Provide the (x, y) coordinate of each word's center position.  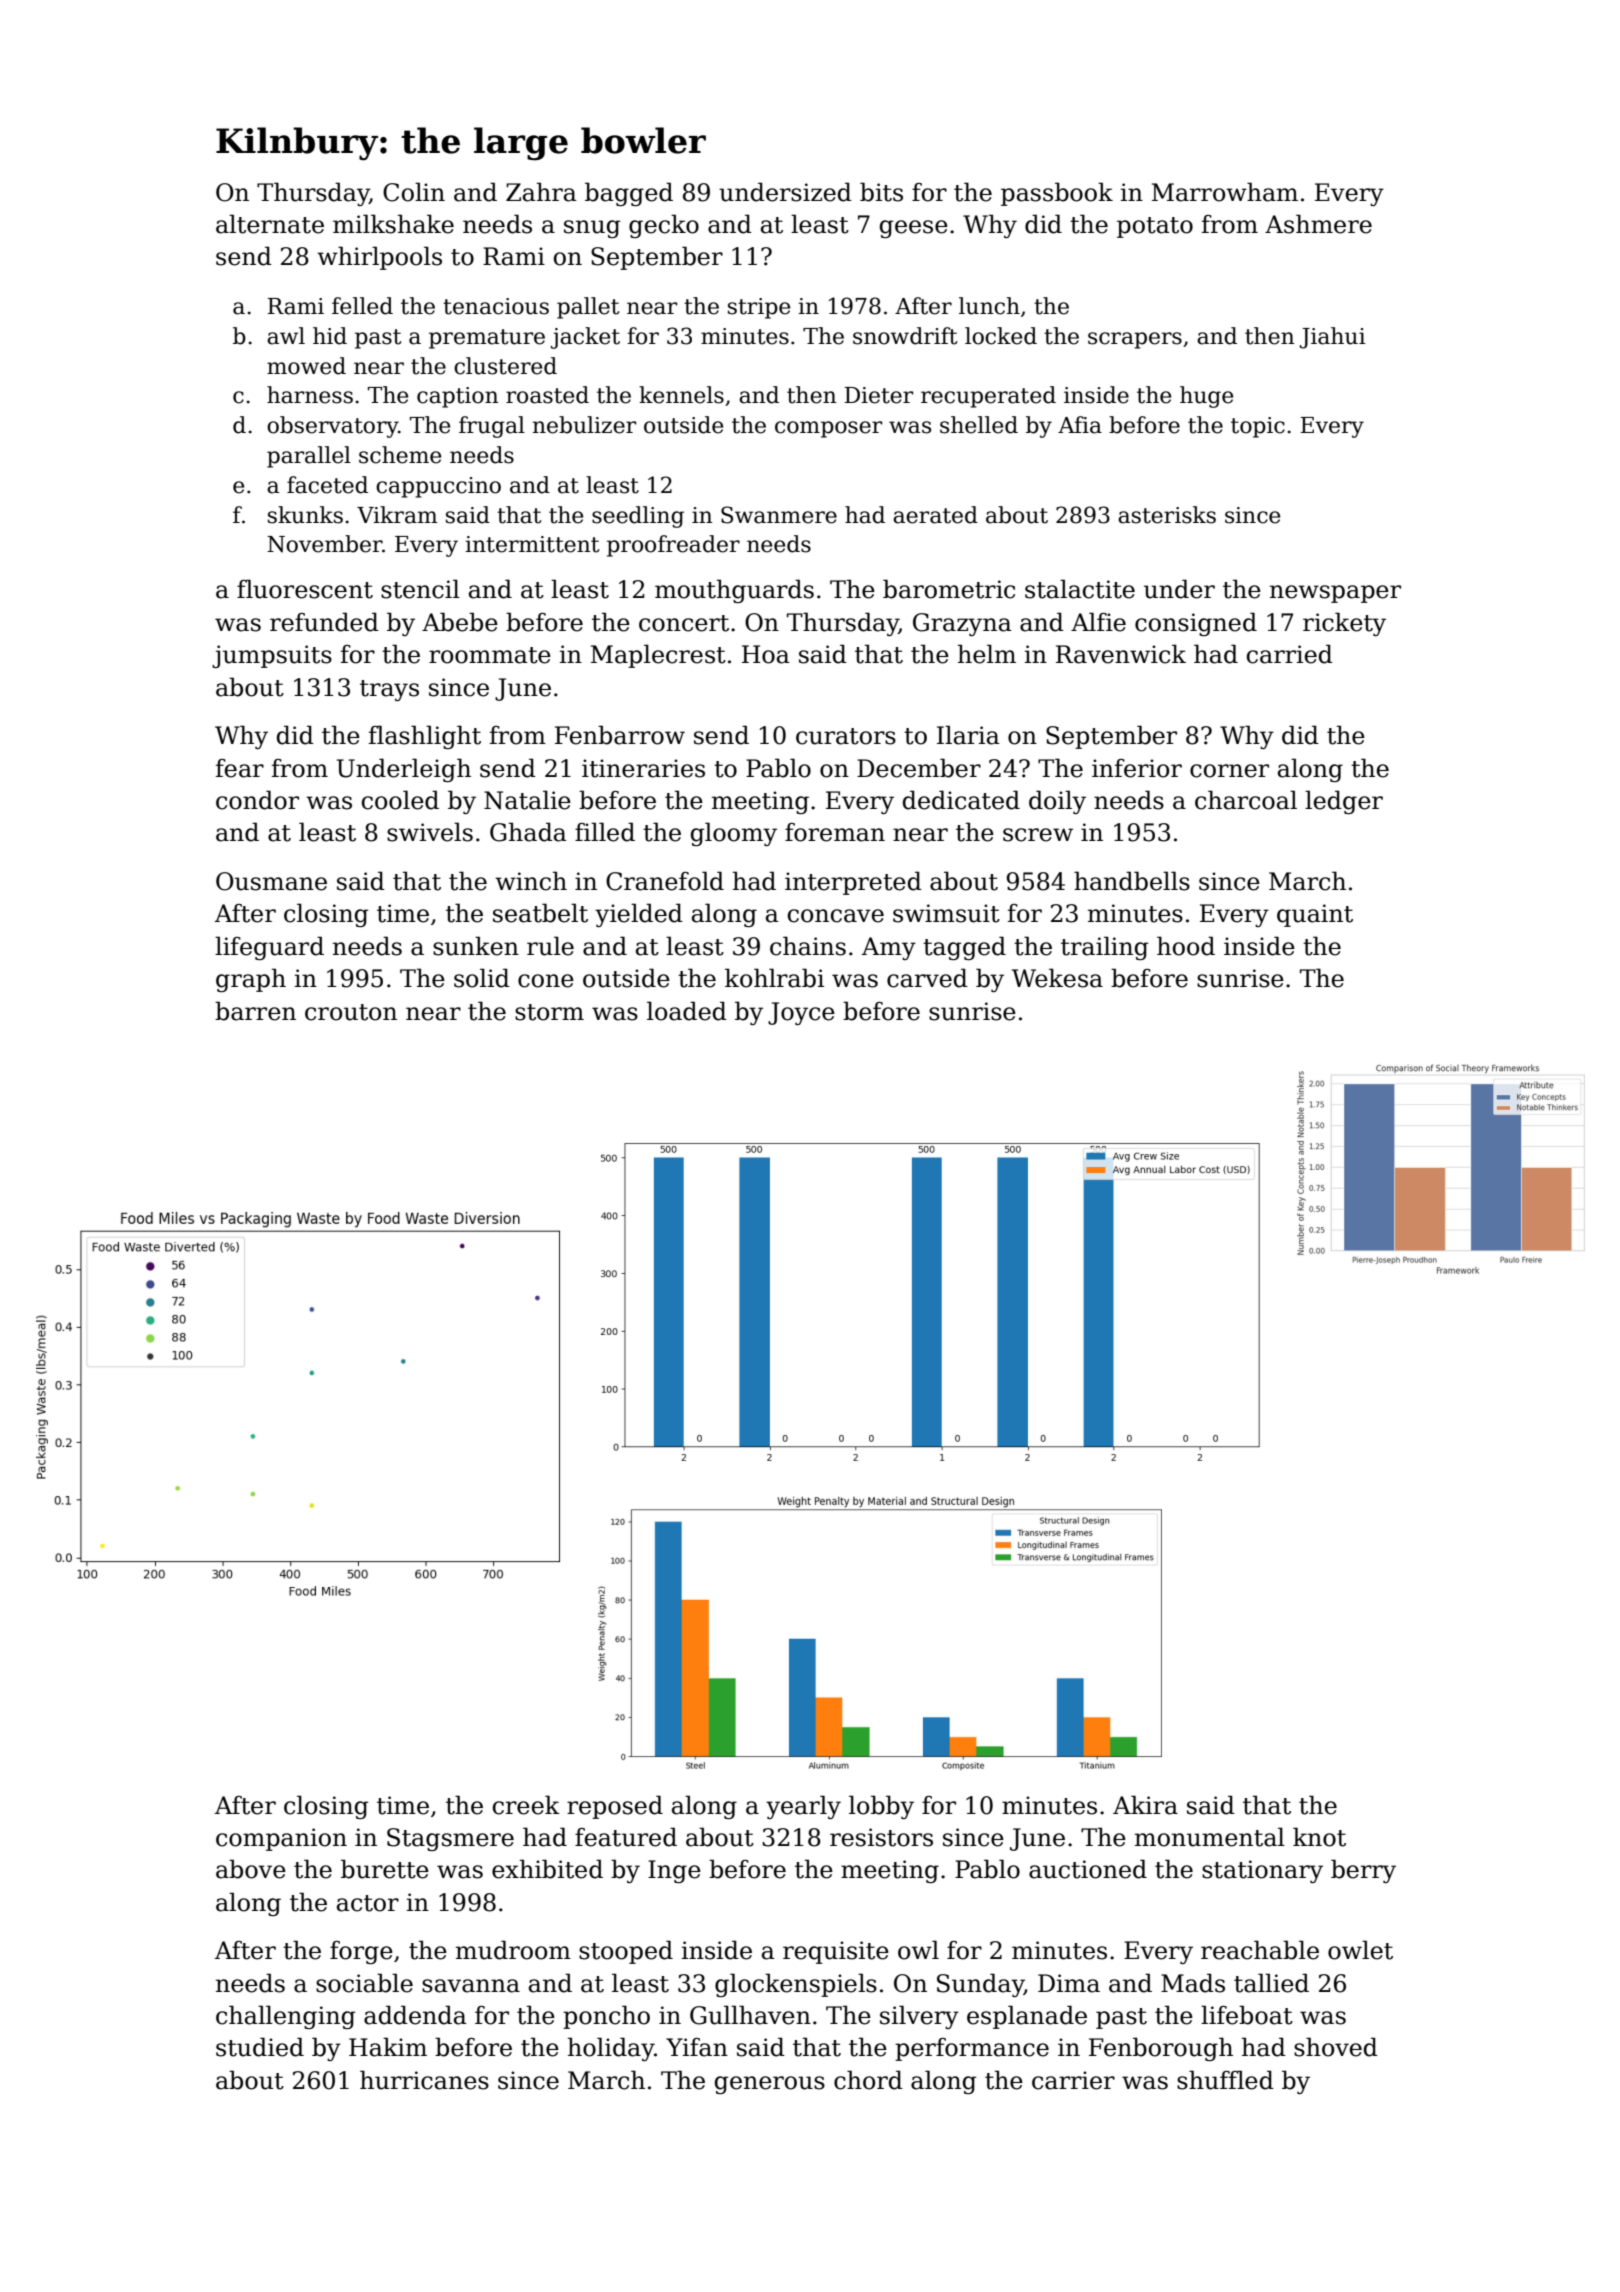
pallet (588, 308)
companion (281, 1839)
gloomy (734, 834)
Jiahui (1332, 338)
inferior (1137, 768)
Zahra (541, 192)
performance (972, 2049)
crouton (351, 1012)
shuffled (1225, 2080)
